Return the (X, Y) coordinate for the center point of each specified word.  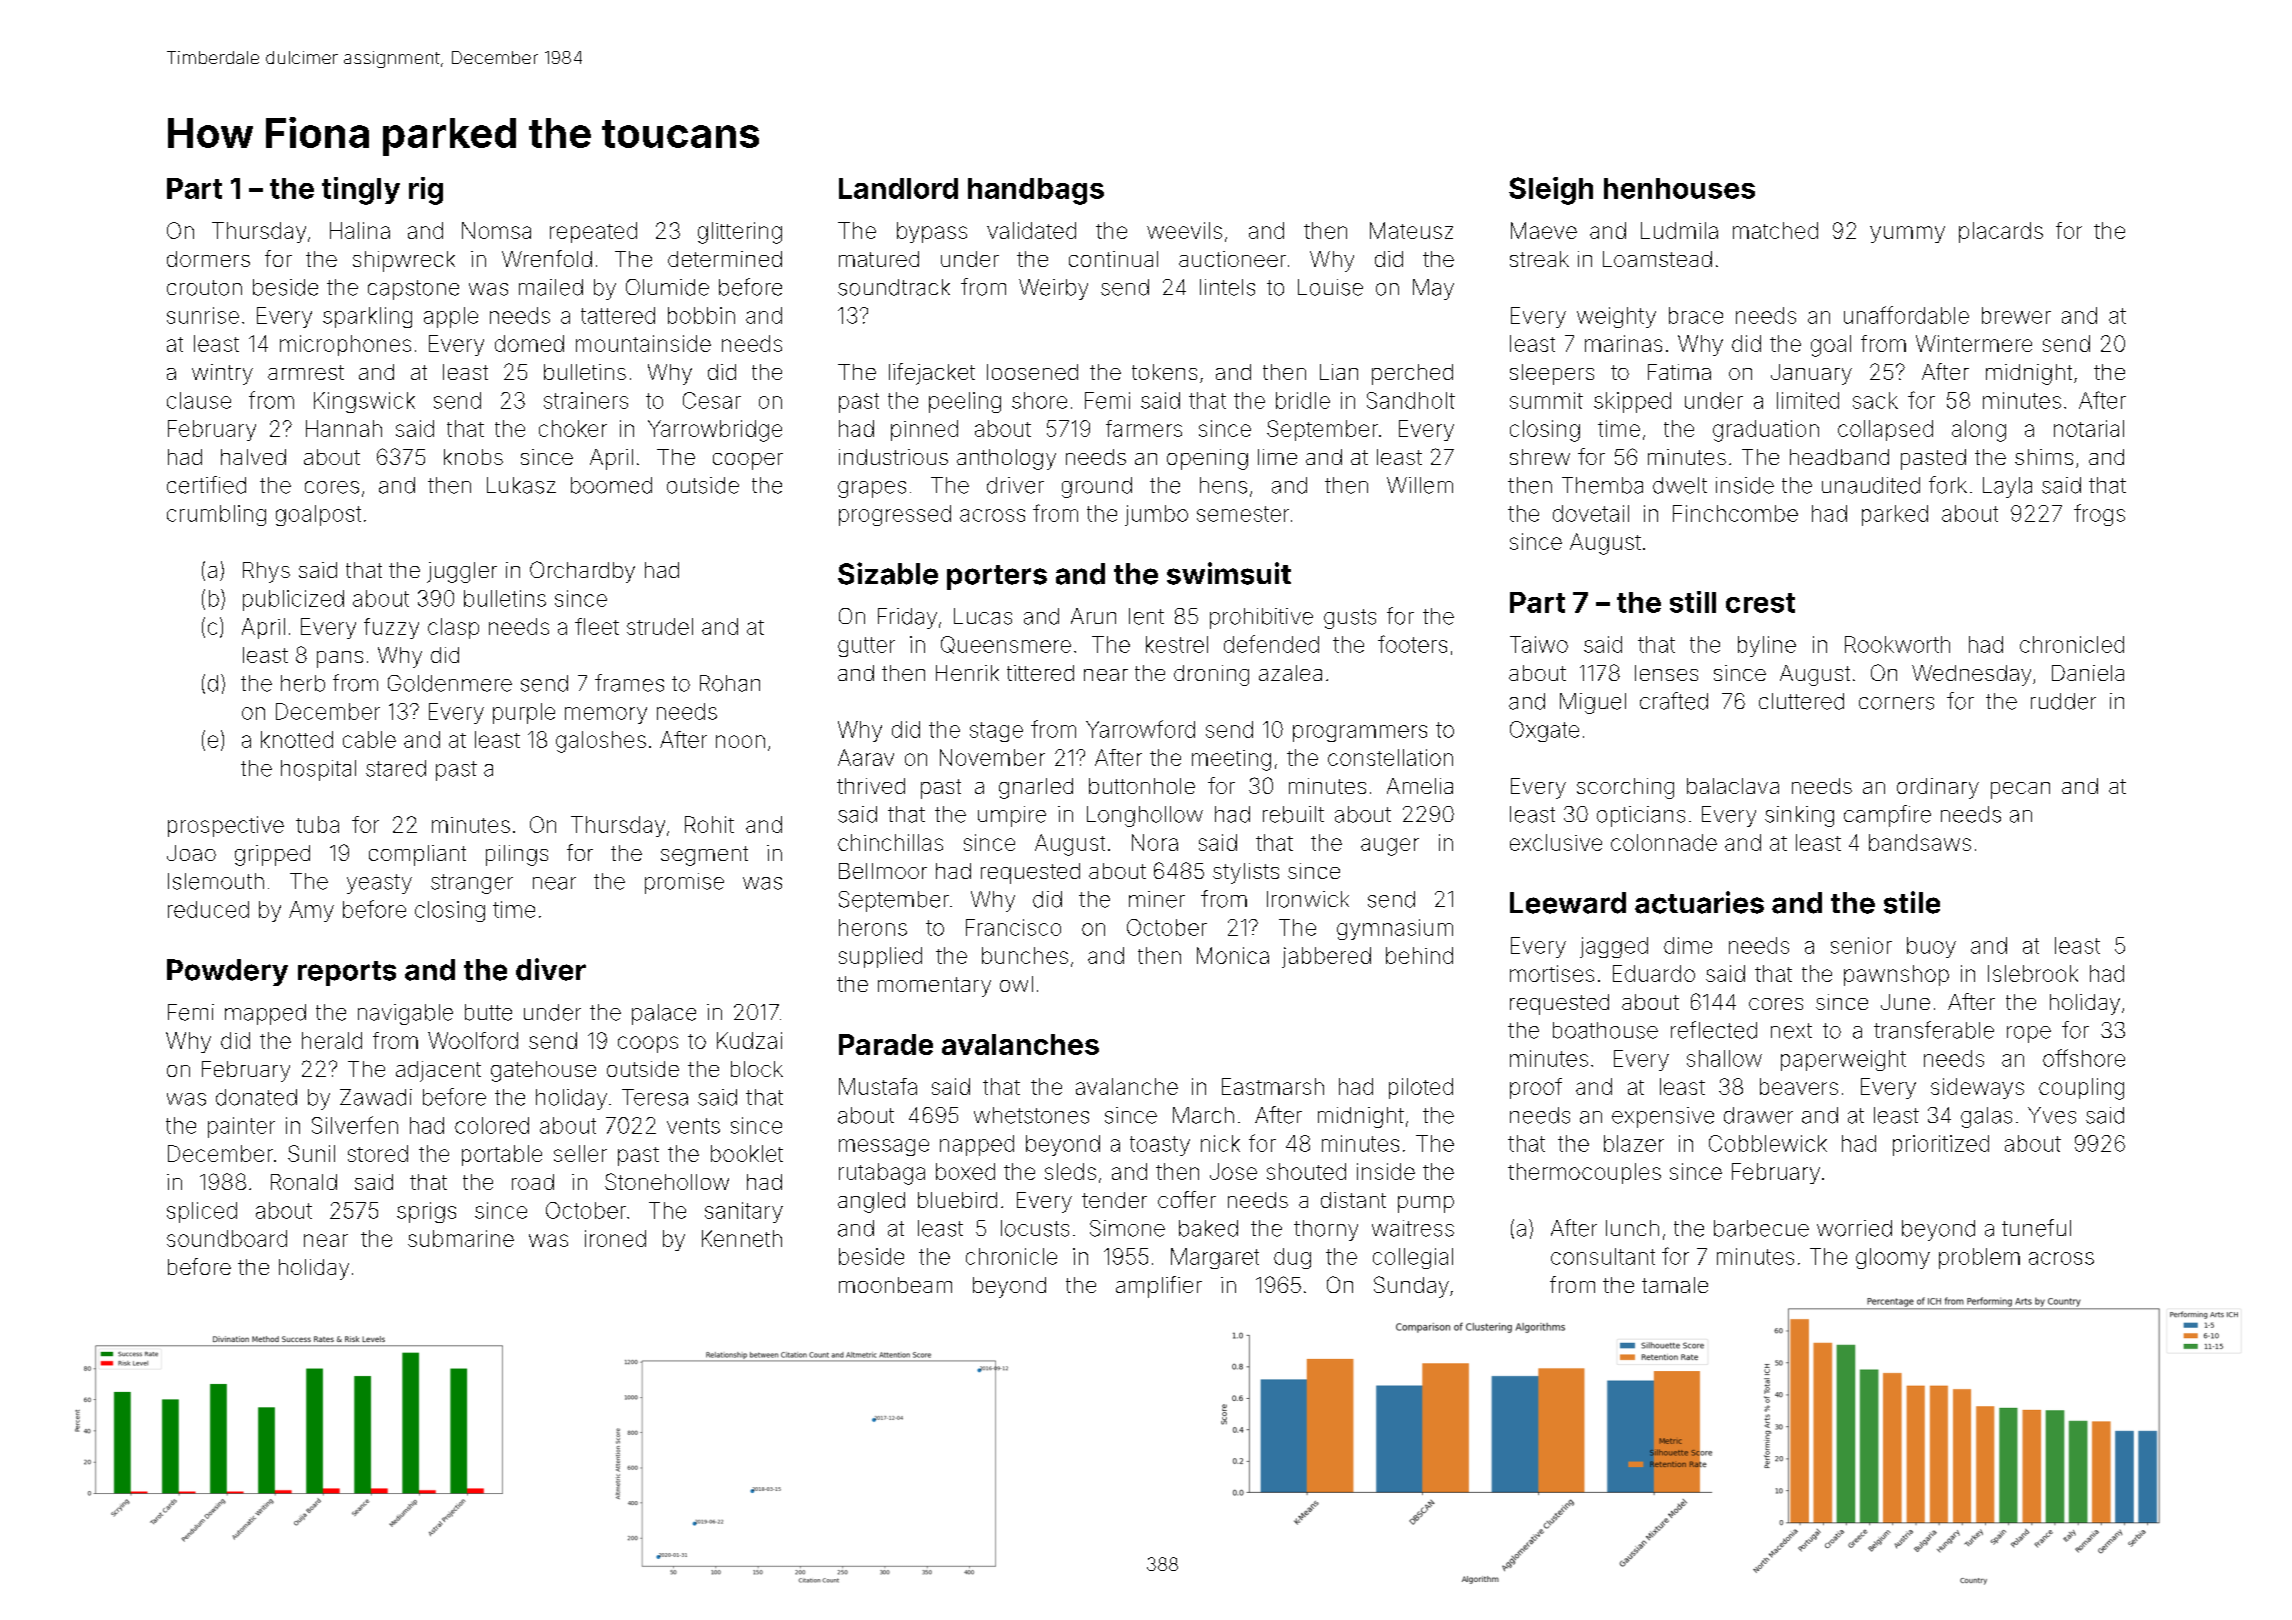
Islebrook (2033, 973)
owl (1016, 984)
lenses (1666, 673)
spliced (202, 1212)
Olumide (667, 287)
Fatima (1679, 372)
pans (340, 659)
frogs (2099, 515)
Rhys (266, 572)
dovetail (1591, 513)
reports (347, 973)
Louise (1330, 287)
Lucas (983, 616)
